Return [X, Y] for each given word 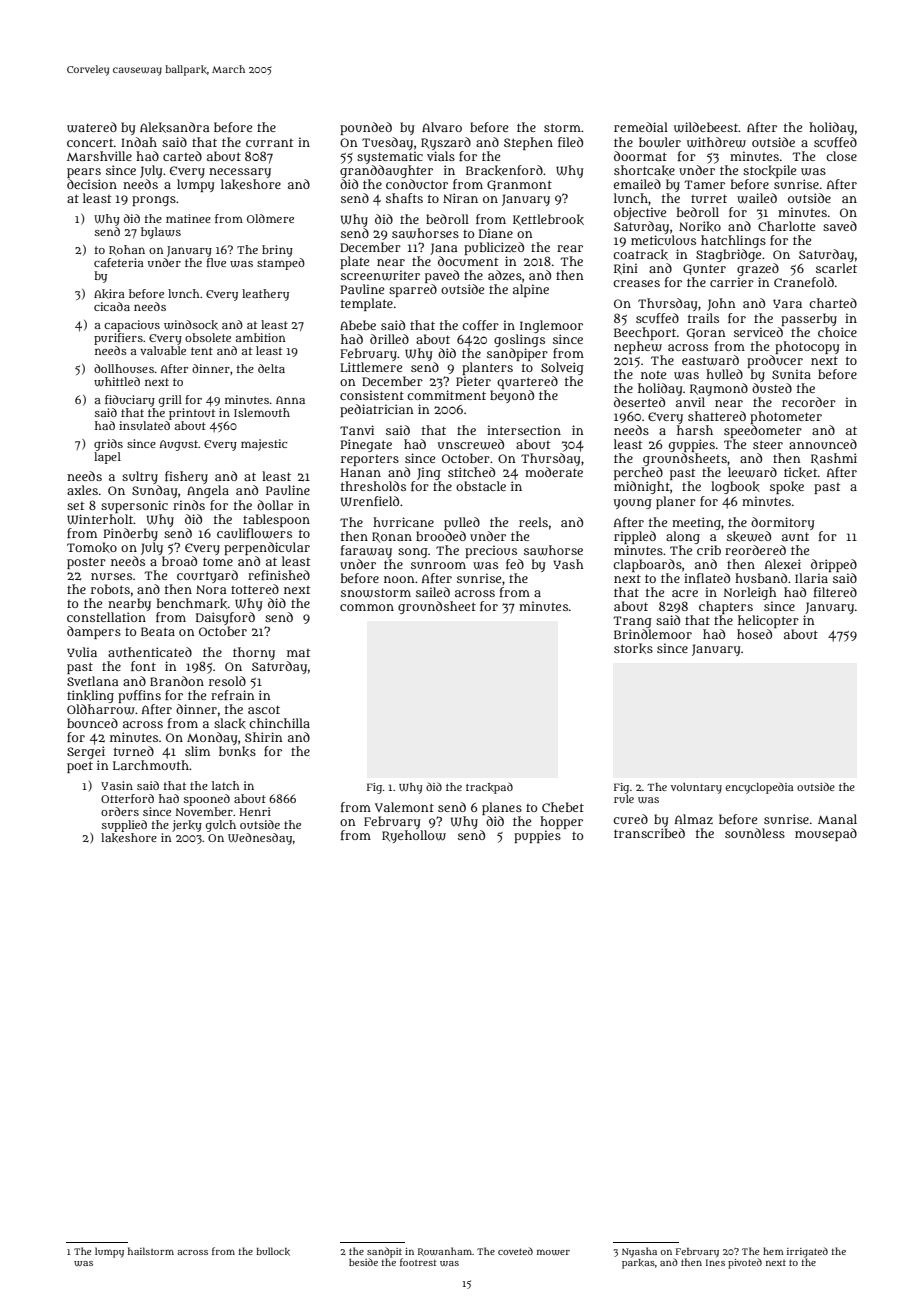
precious [491, 551]
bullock [273, 1251]
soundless [755, 833]
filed [570, 142]
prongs [154, 201]
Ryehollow [414, 836]
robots [110, 589]
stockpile [769, 171]
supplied [124, 826]
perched [638, 473]
